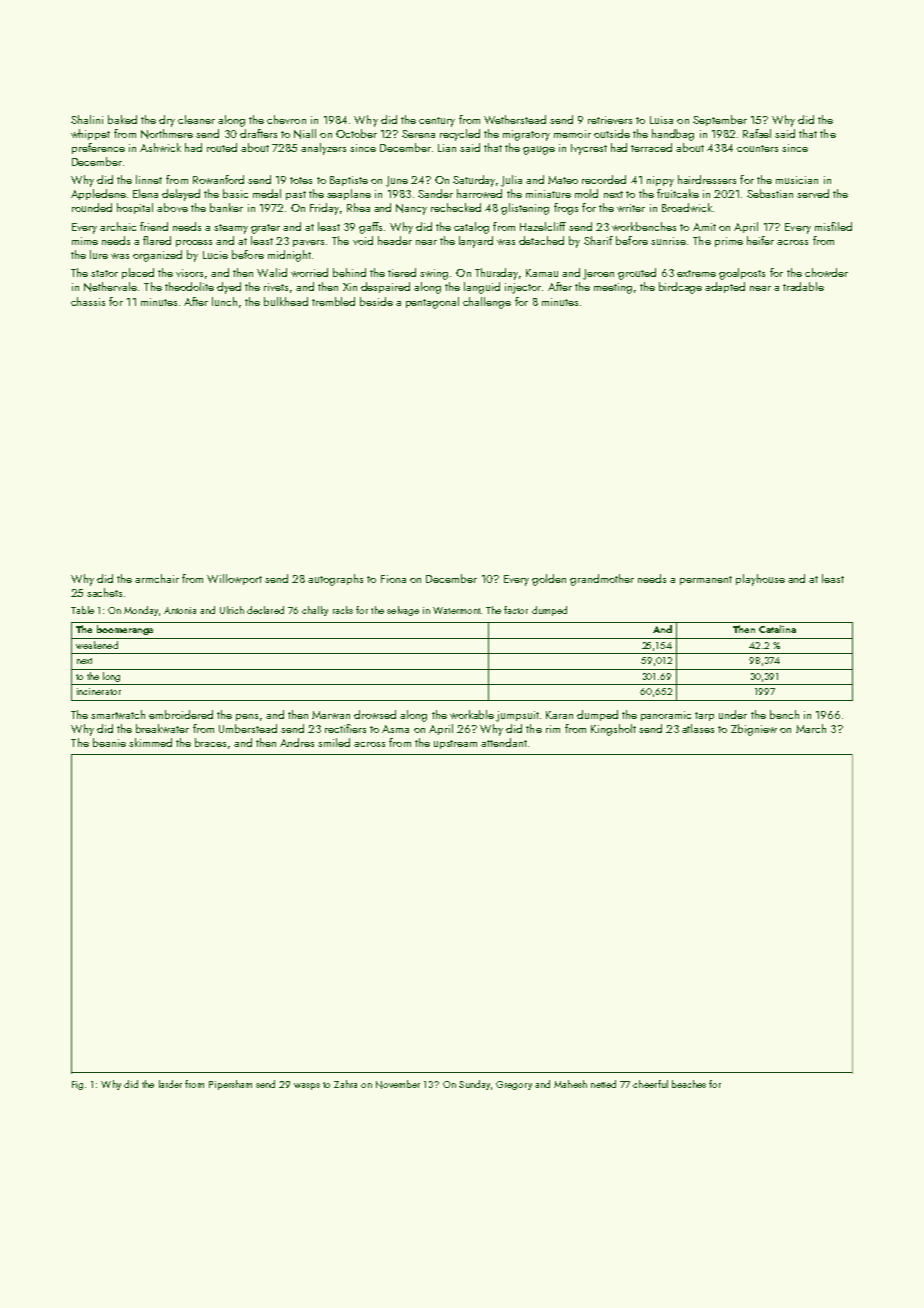  What do you see at coordinates (234, 579) in the document?
I see `Willowport` at bounding box center [234, 579].
